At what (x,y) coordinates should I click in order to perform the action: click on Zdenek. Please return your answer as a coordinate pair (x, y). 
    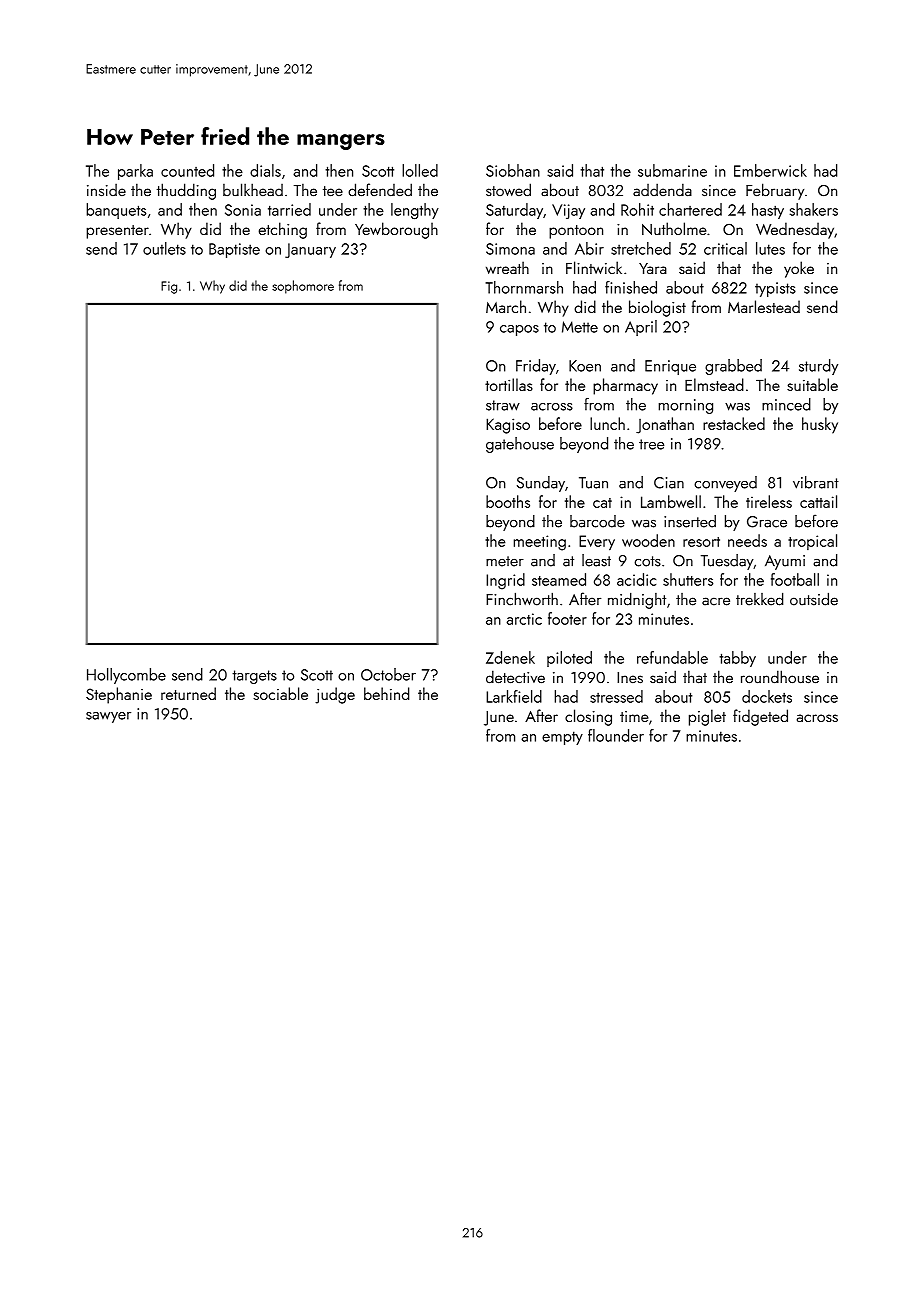
    Looking at the image, I should click on (510, 657).
